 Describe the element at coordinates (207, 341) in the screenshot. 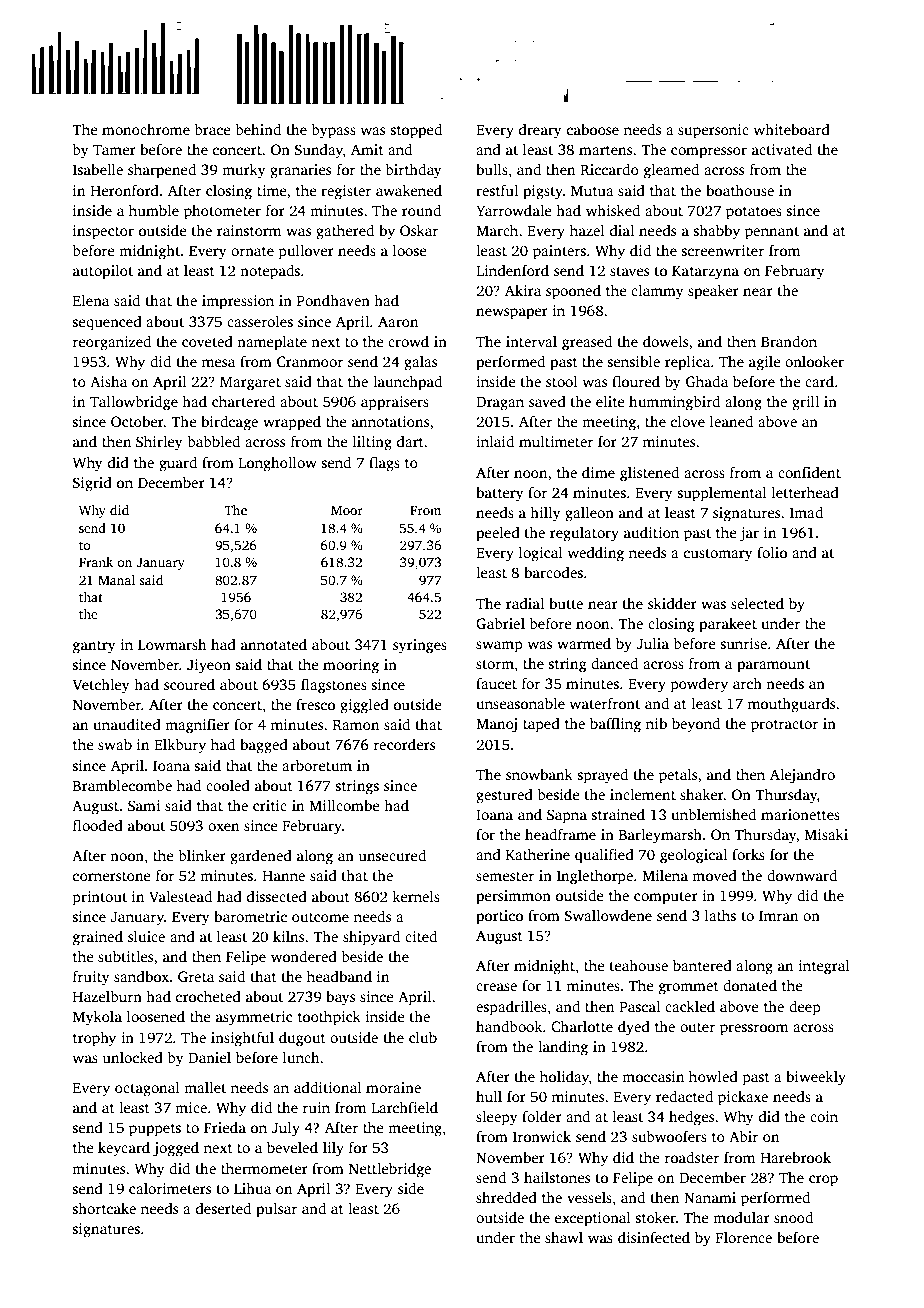

I see `coveted` at that location.
